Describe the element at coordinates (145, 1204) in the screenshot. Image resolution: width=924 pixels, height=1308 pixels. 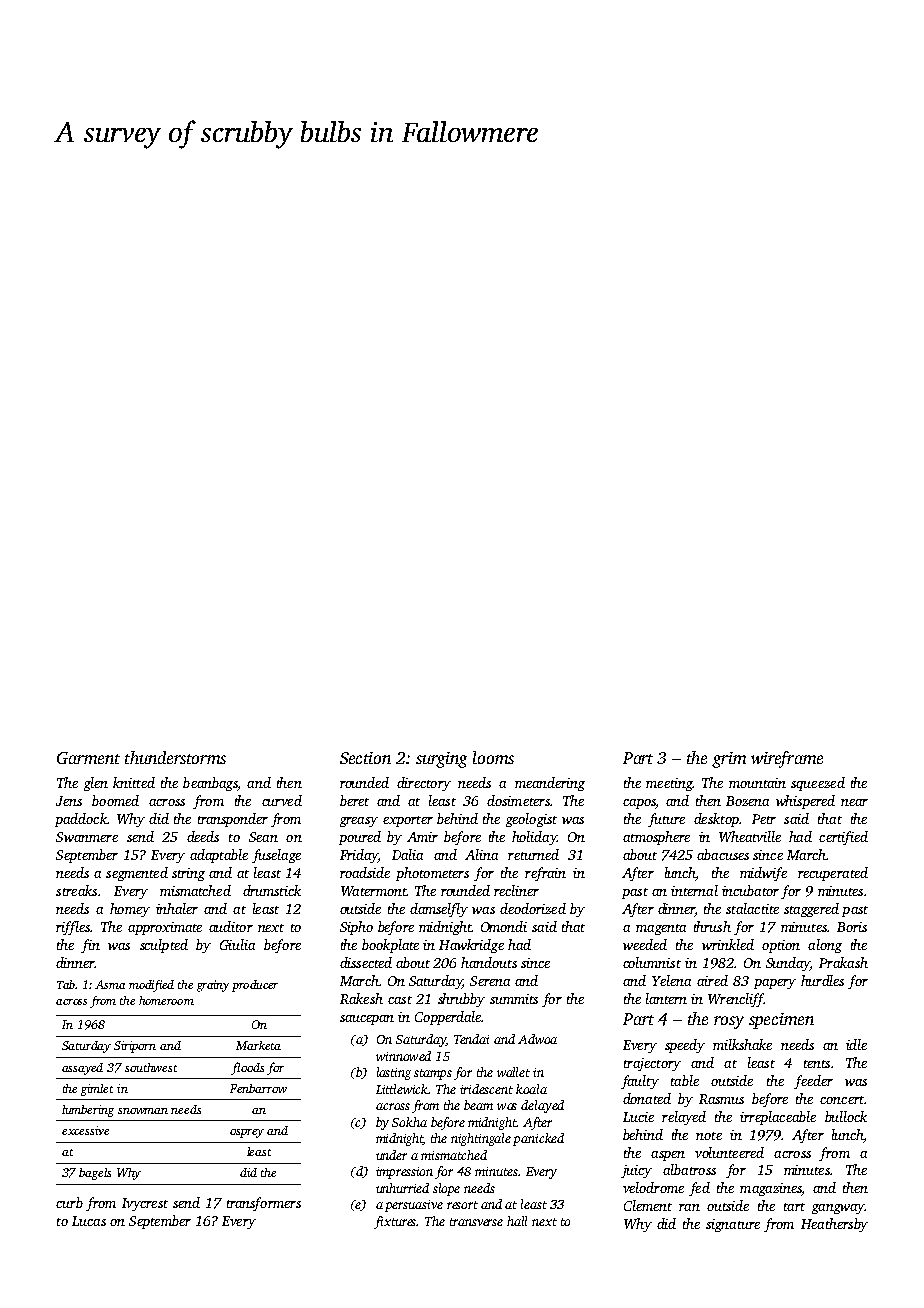
I see `Ivycrest` at that location.
